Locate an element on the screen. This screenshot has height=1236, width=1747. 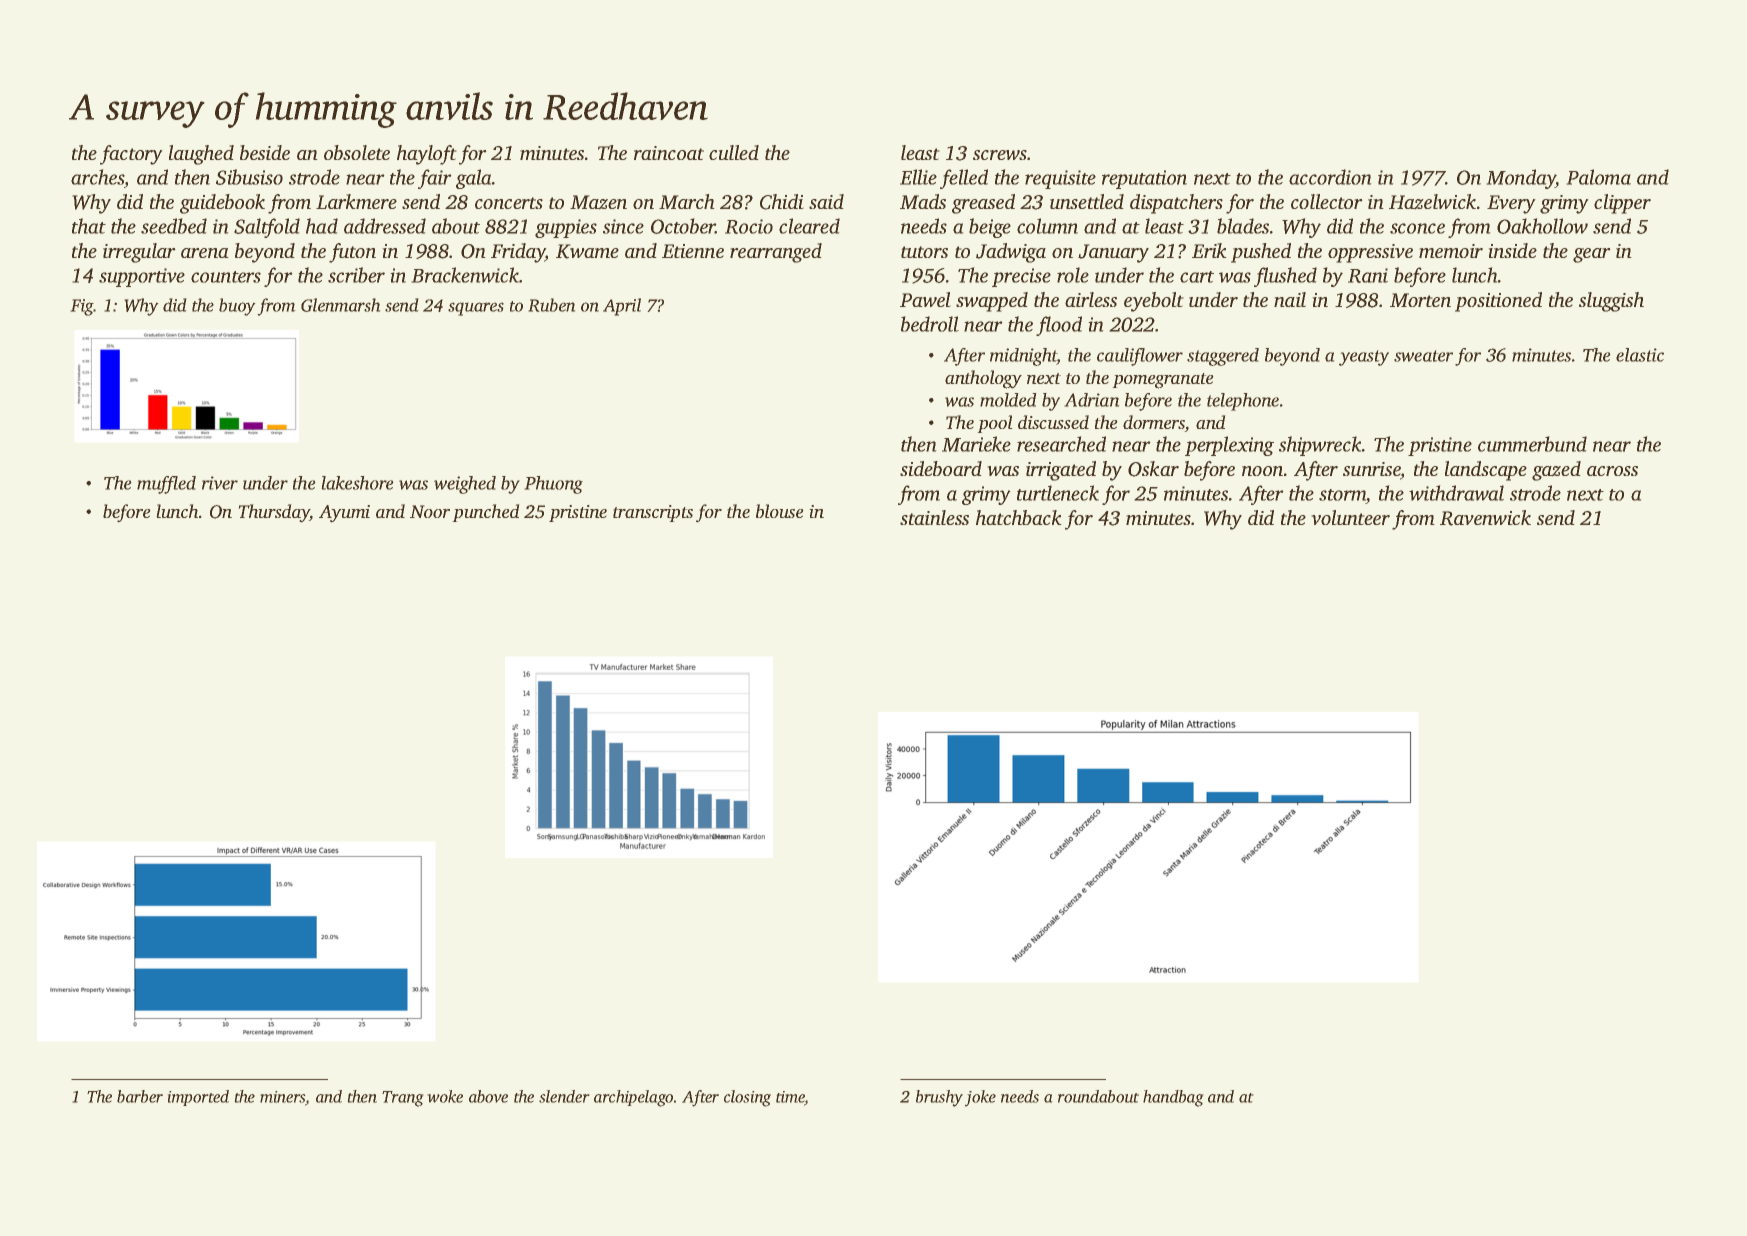
muffled is located at coordinates (166, 485).
